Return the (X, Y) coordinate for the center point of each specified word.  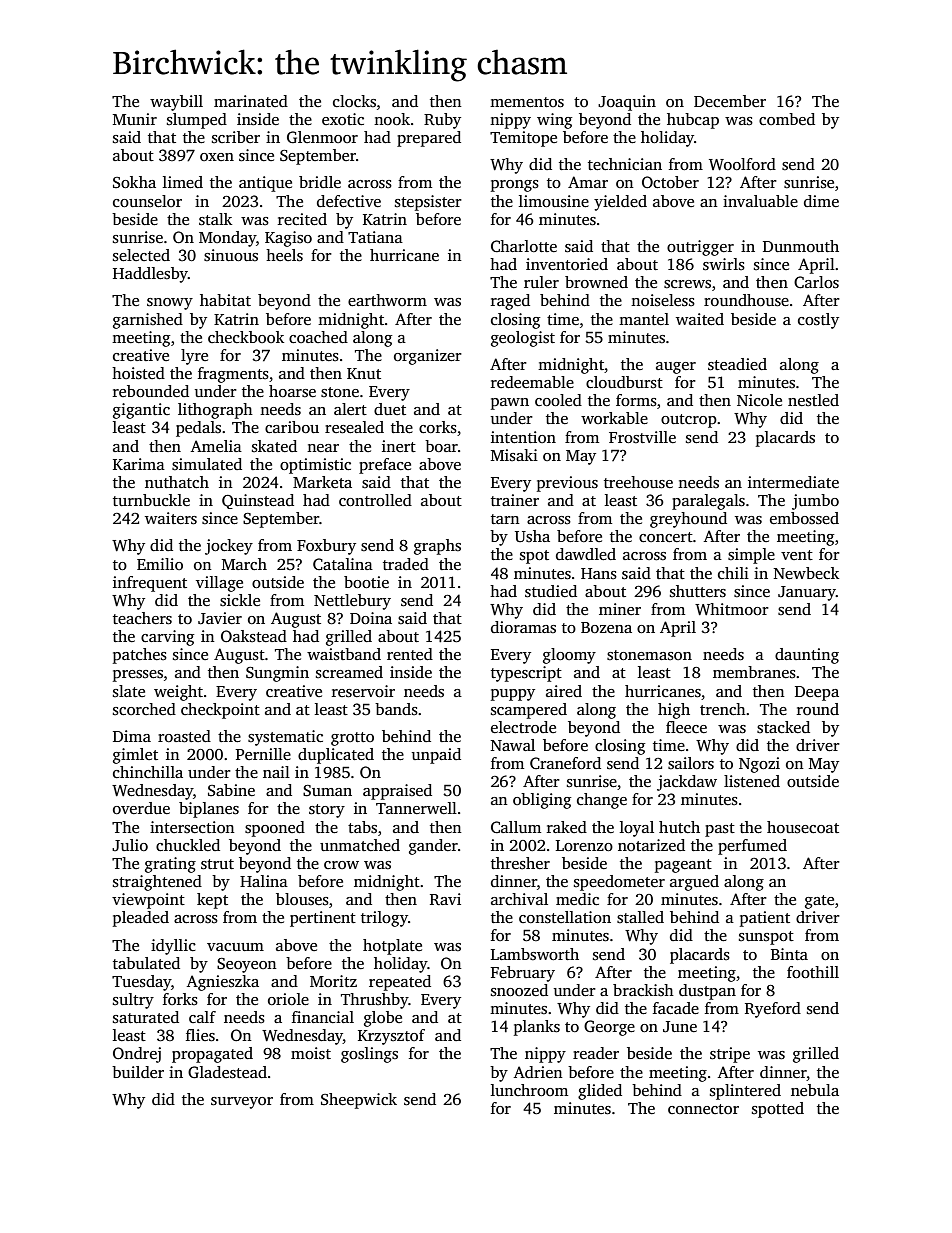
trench (723, 709)
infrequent (150, 584)
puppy (513, 695)
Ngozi (759, 765)
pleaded (141, 919)
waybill (176, 103)
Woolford (742, 164)
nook (392, 119)
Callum (516, 827)
